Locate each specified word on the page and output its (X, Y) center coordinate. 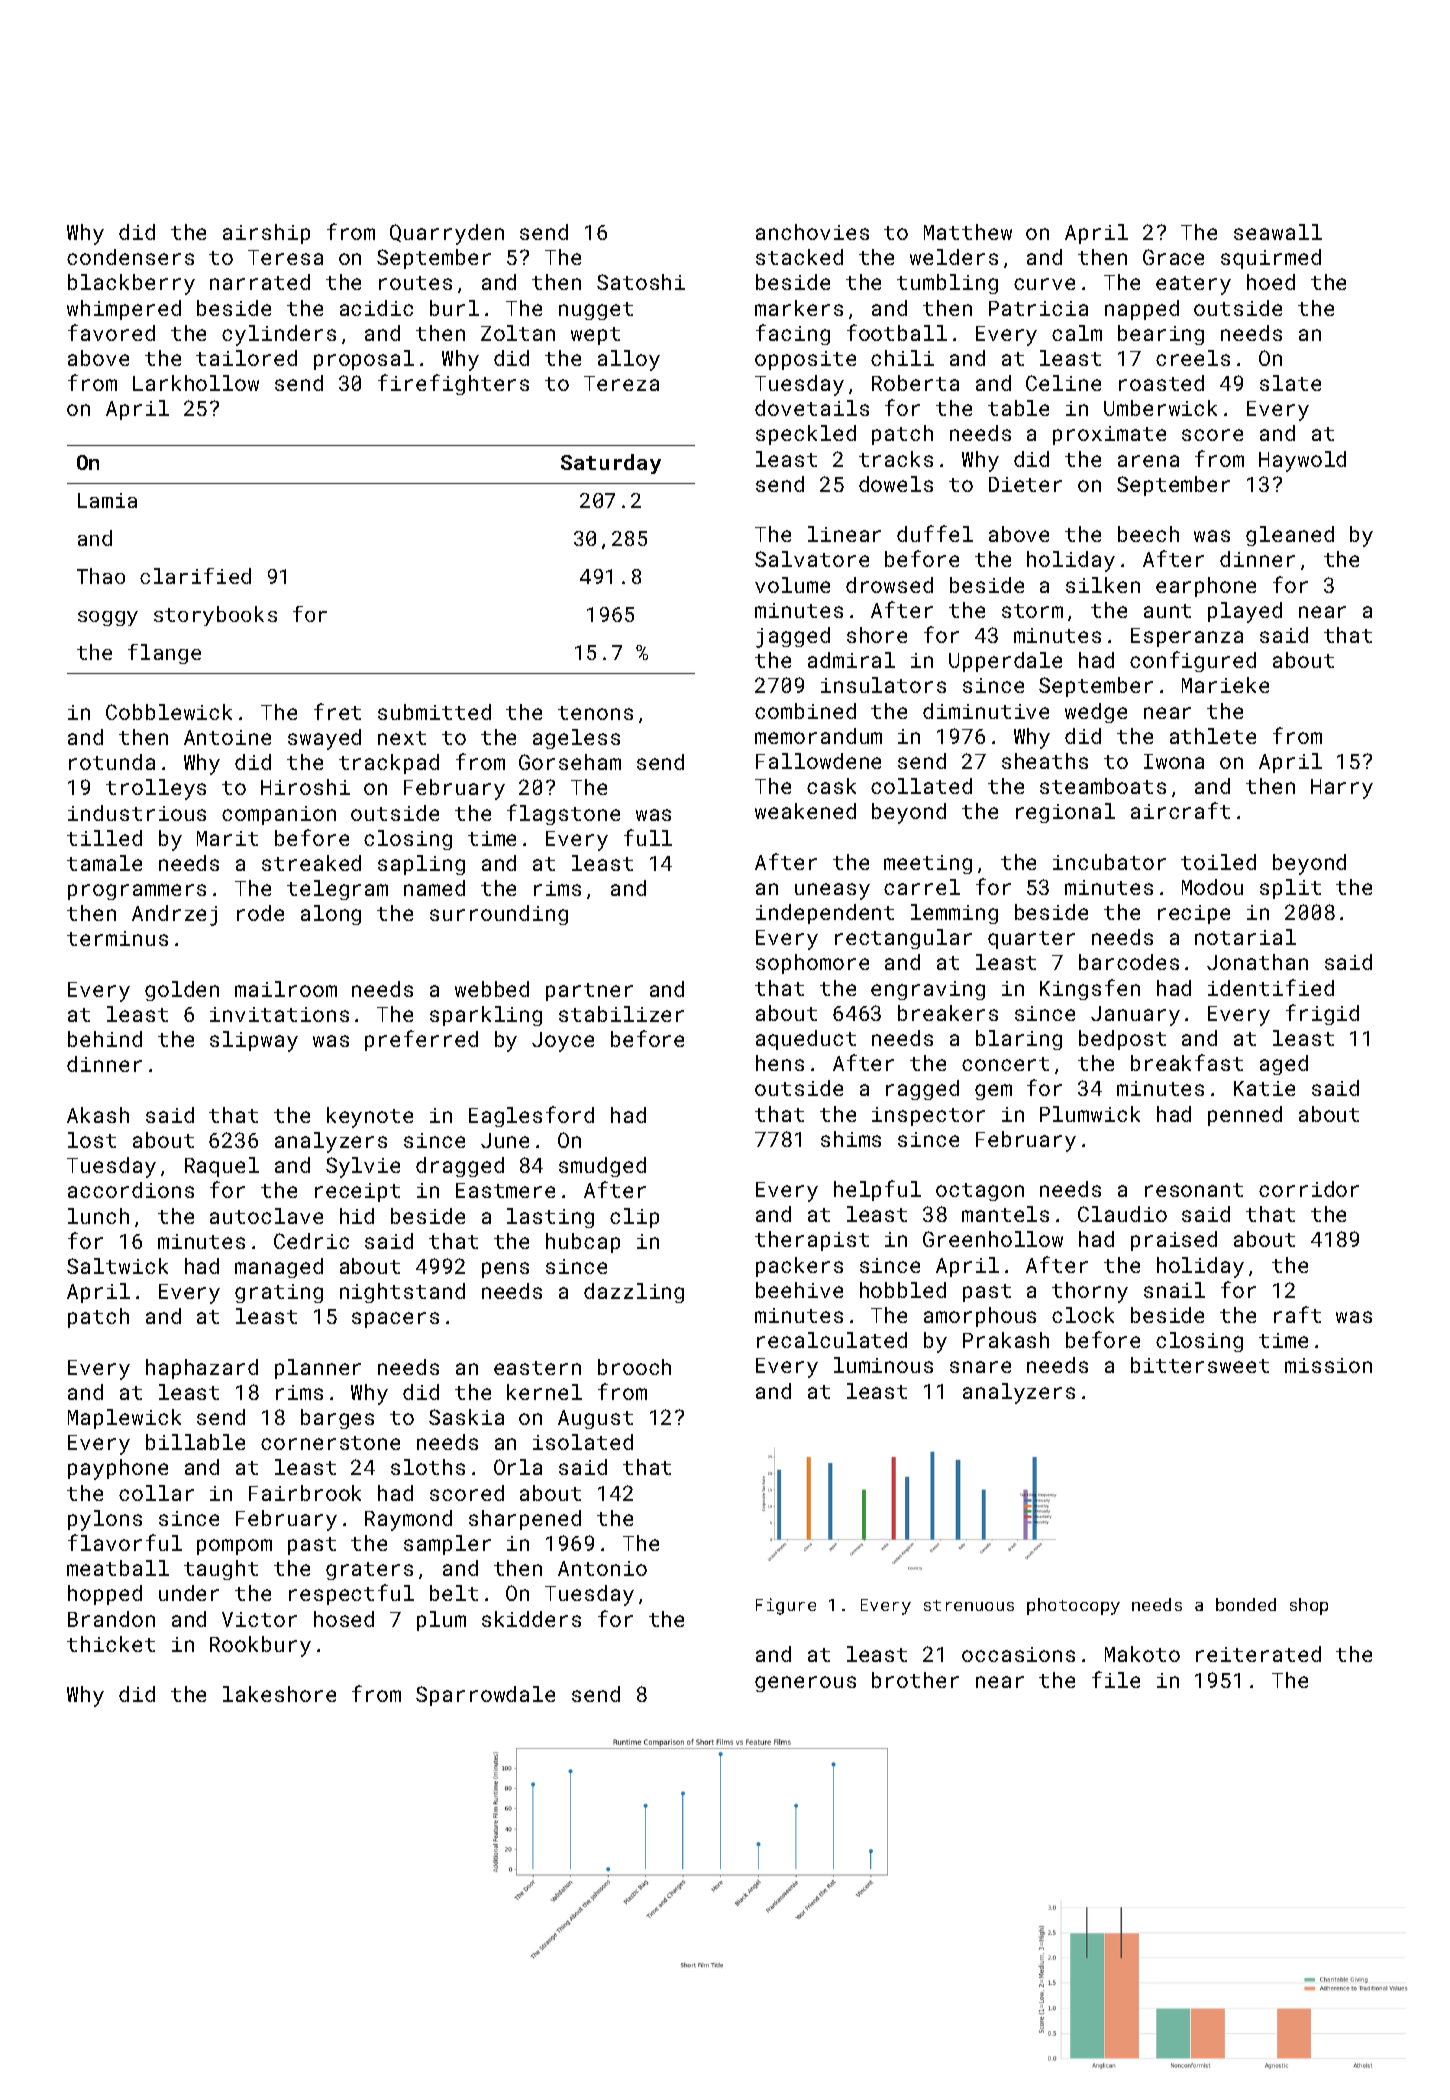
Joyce (563, 1042)
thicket (111, 1644)
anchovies (812, 232)
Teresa (285, 257)
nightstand (402, 1293)
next (402, 738)
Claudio (1122, 1214)
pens (505, 1270)
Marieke (1225, 685)
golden (182, 991)
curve (1044, 284)
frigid (1322, 1014)
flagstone (563, 814)
